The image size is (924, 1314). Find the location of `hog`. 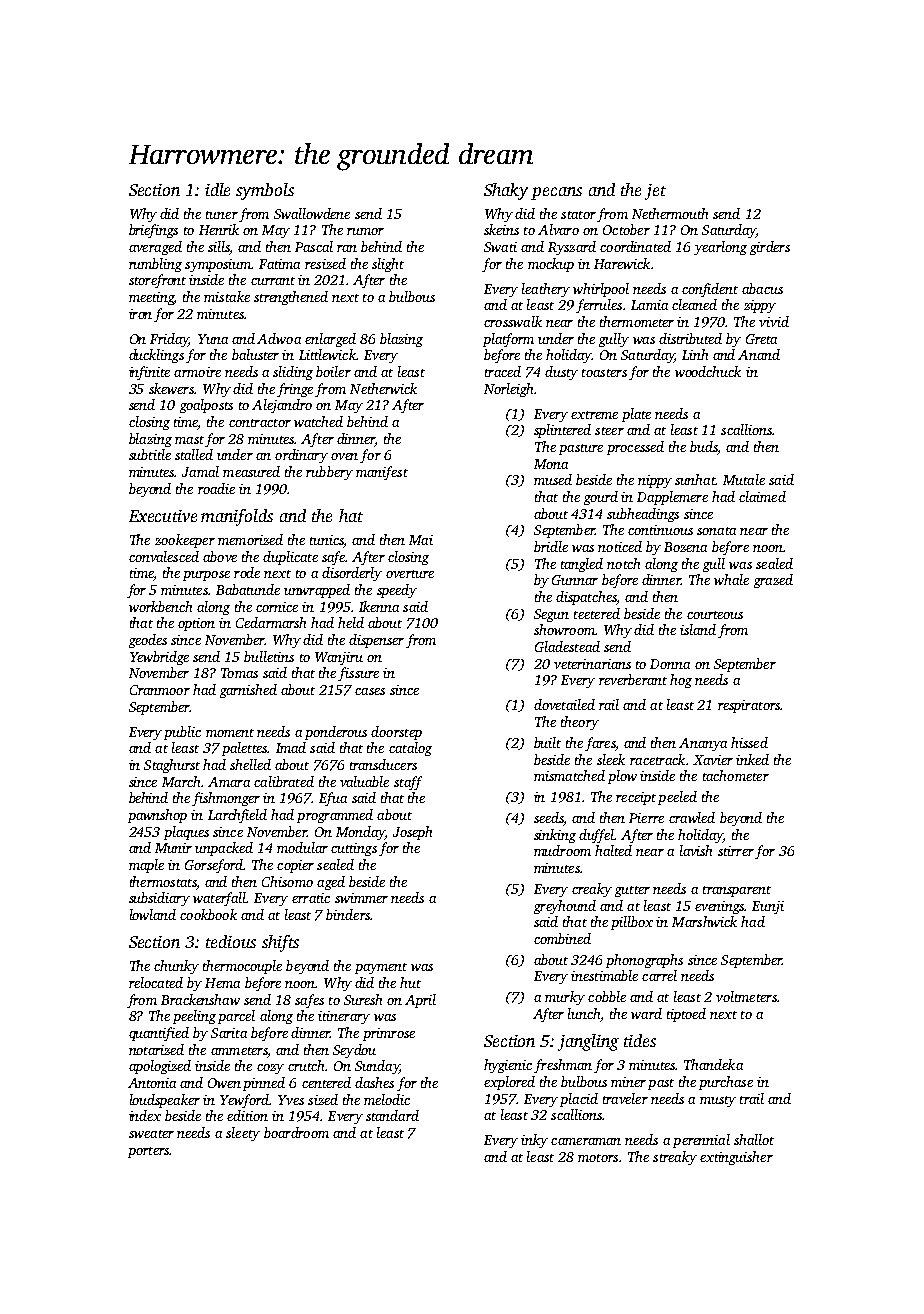

hog is located at coordinates (681, 681).
